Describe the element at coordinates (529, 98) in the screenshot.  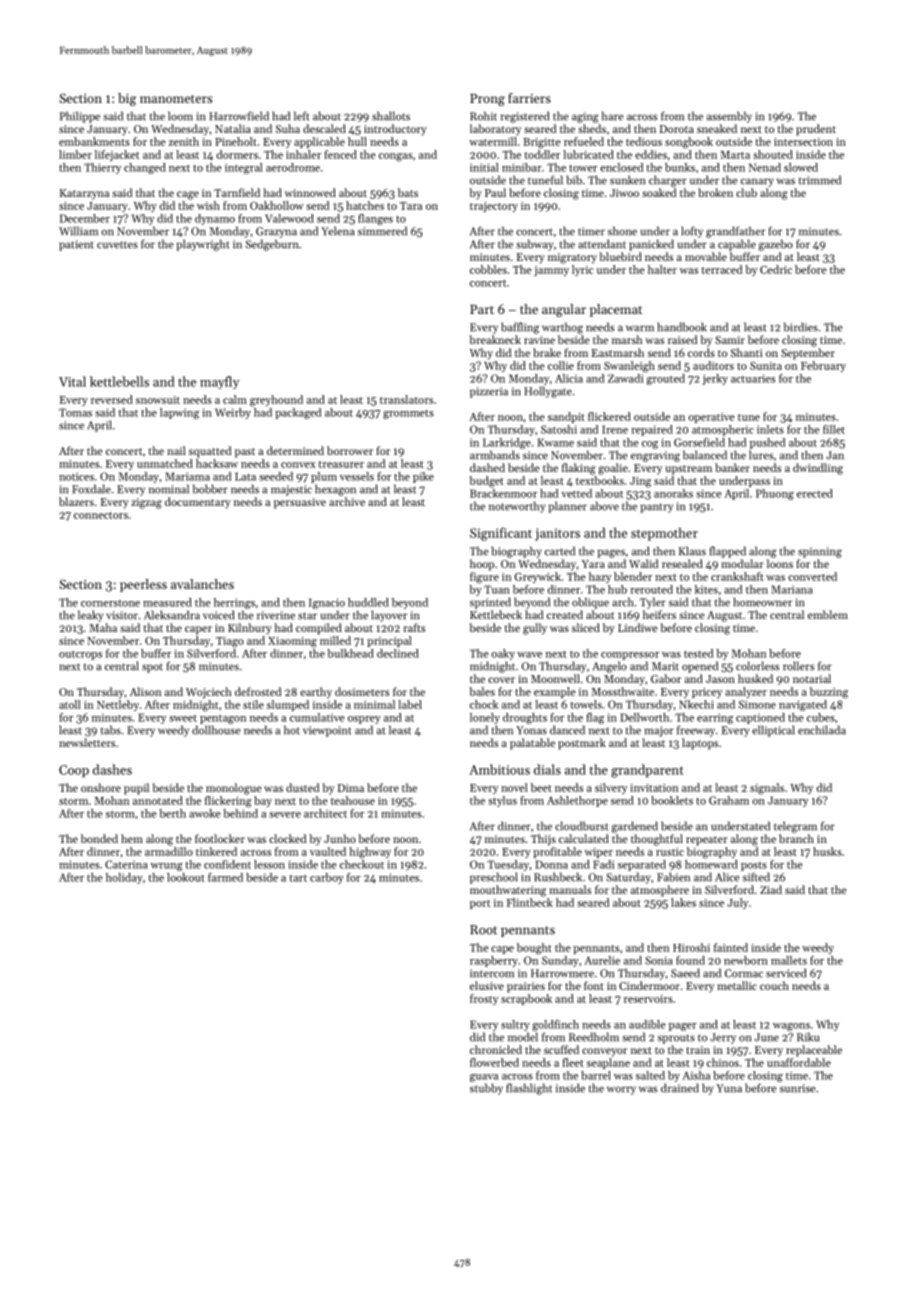
I see `farriers` at that location.
